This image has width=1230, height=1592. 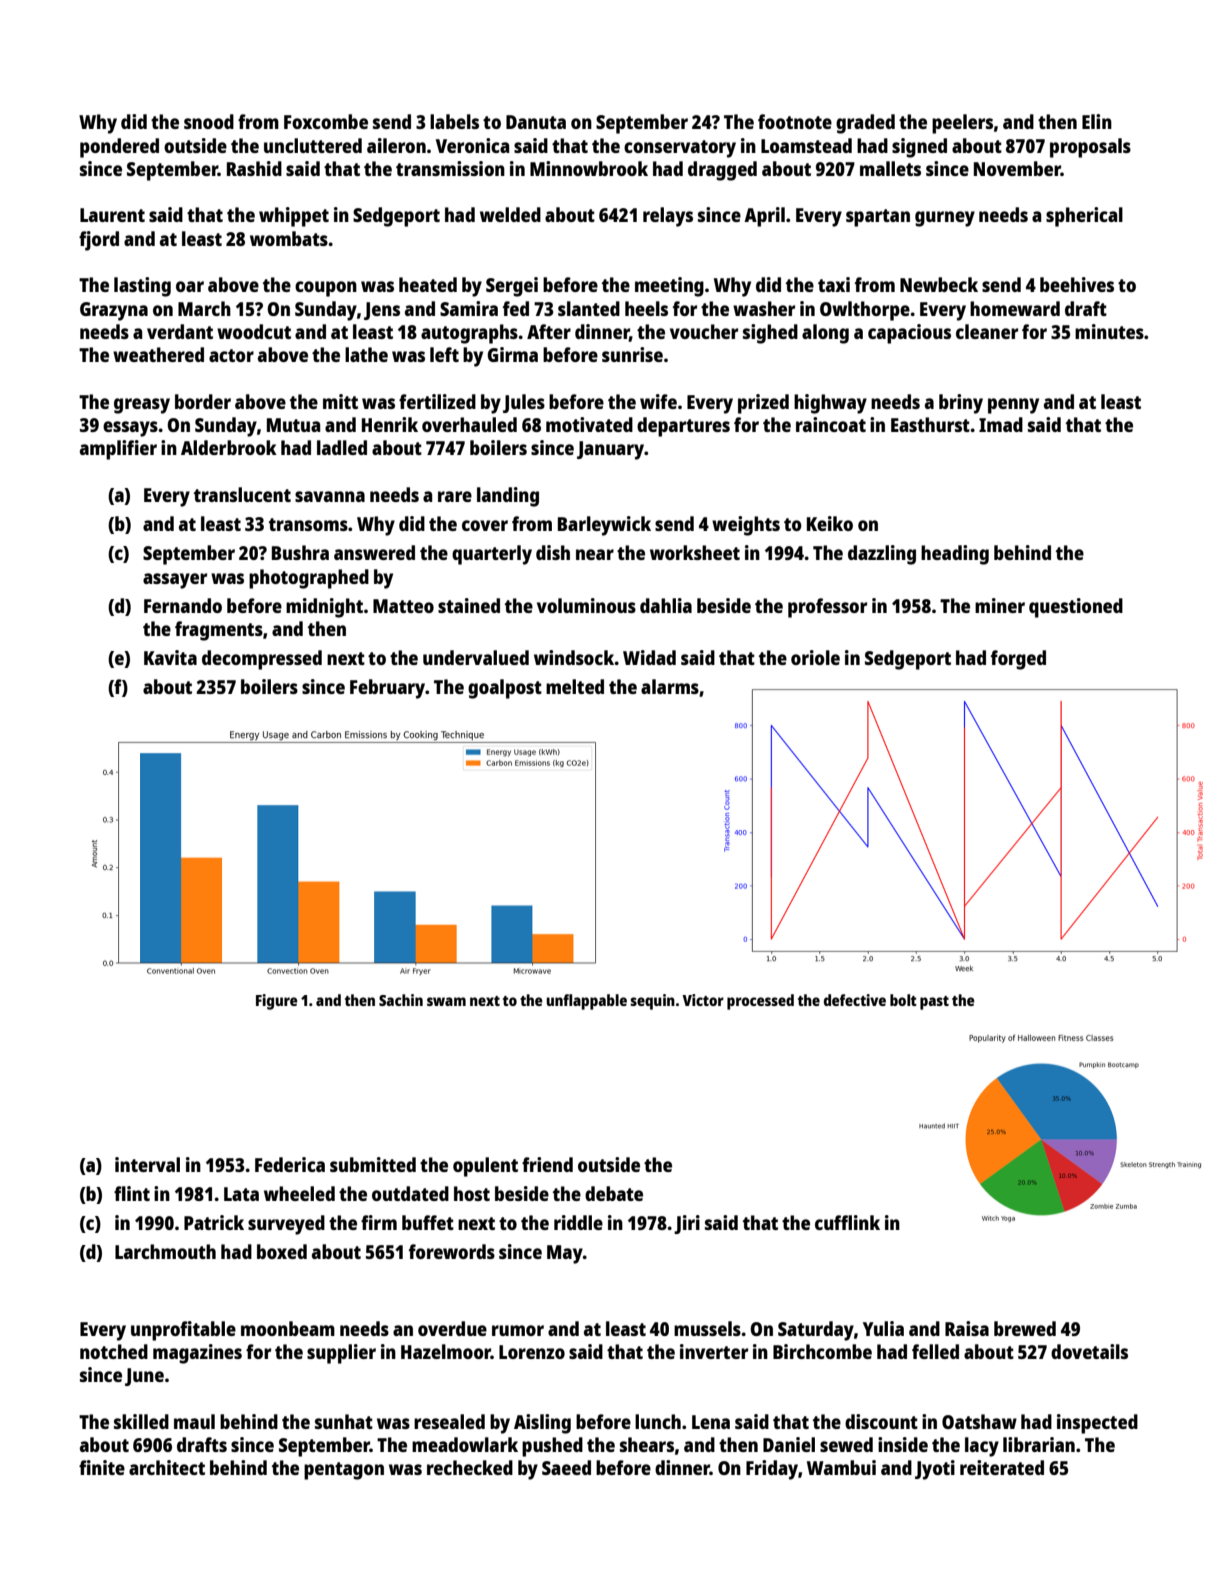 I want to click on past, so click(x=934, y=1003).
